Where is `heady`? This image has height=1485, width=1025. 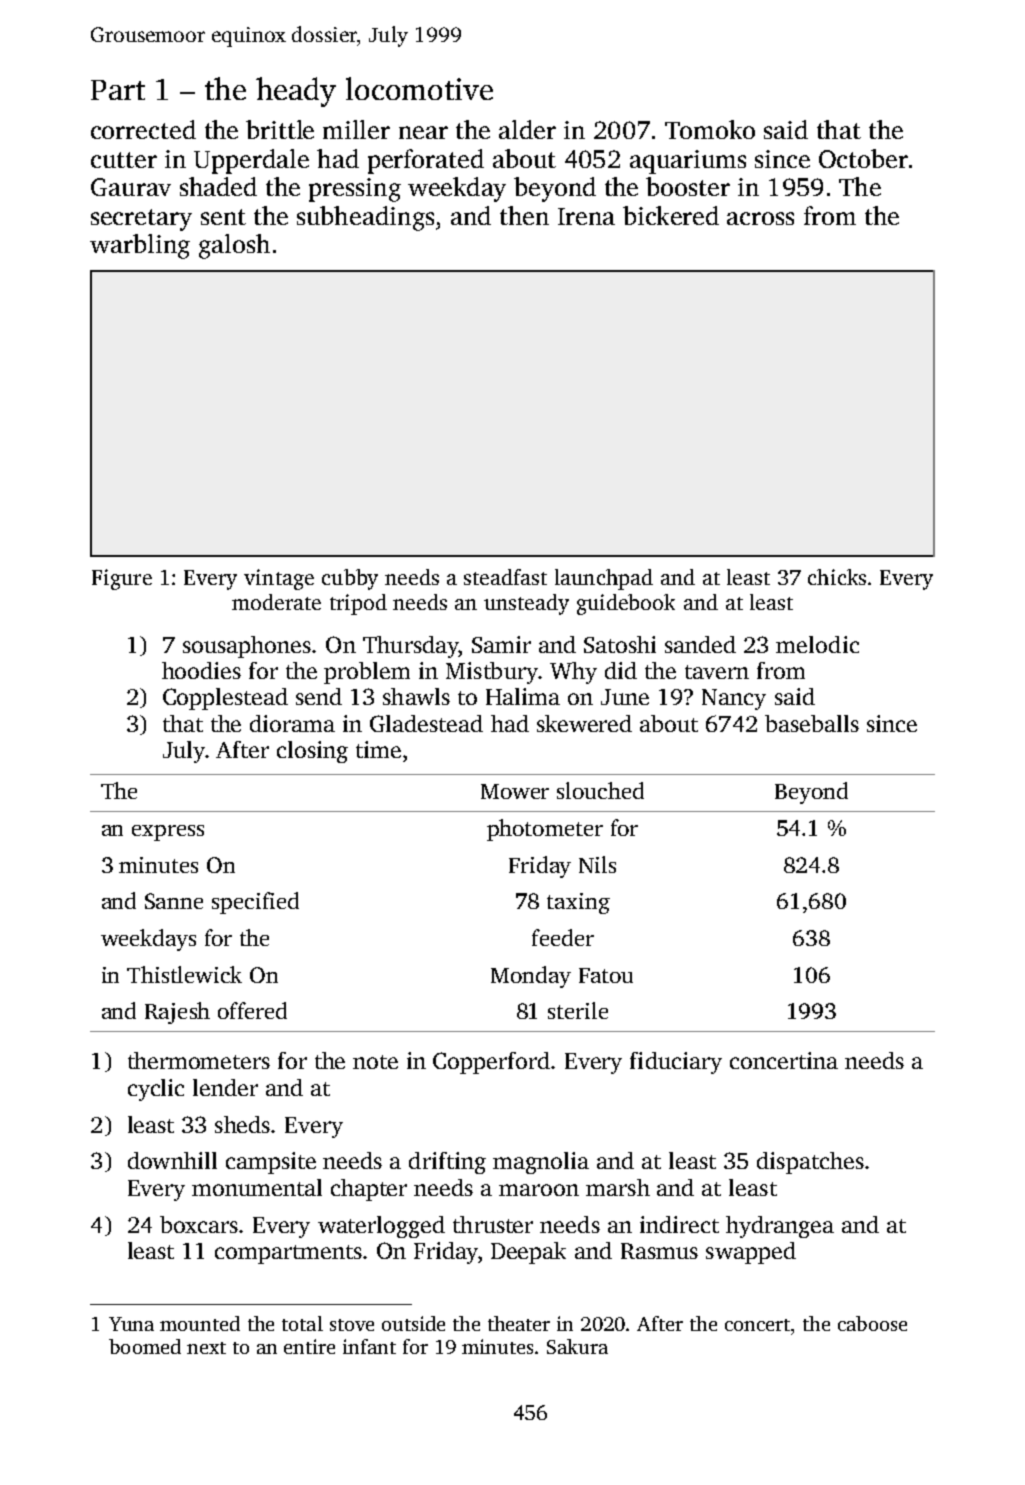
heady is located at coordinates (296, 92).
